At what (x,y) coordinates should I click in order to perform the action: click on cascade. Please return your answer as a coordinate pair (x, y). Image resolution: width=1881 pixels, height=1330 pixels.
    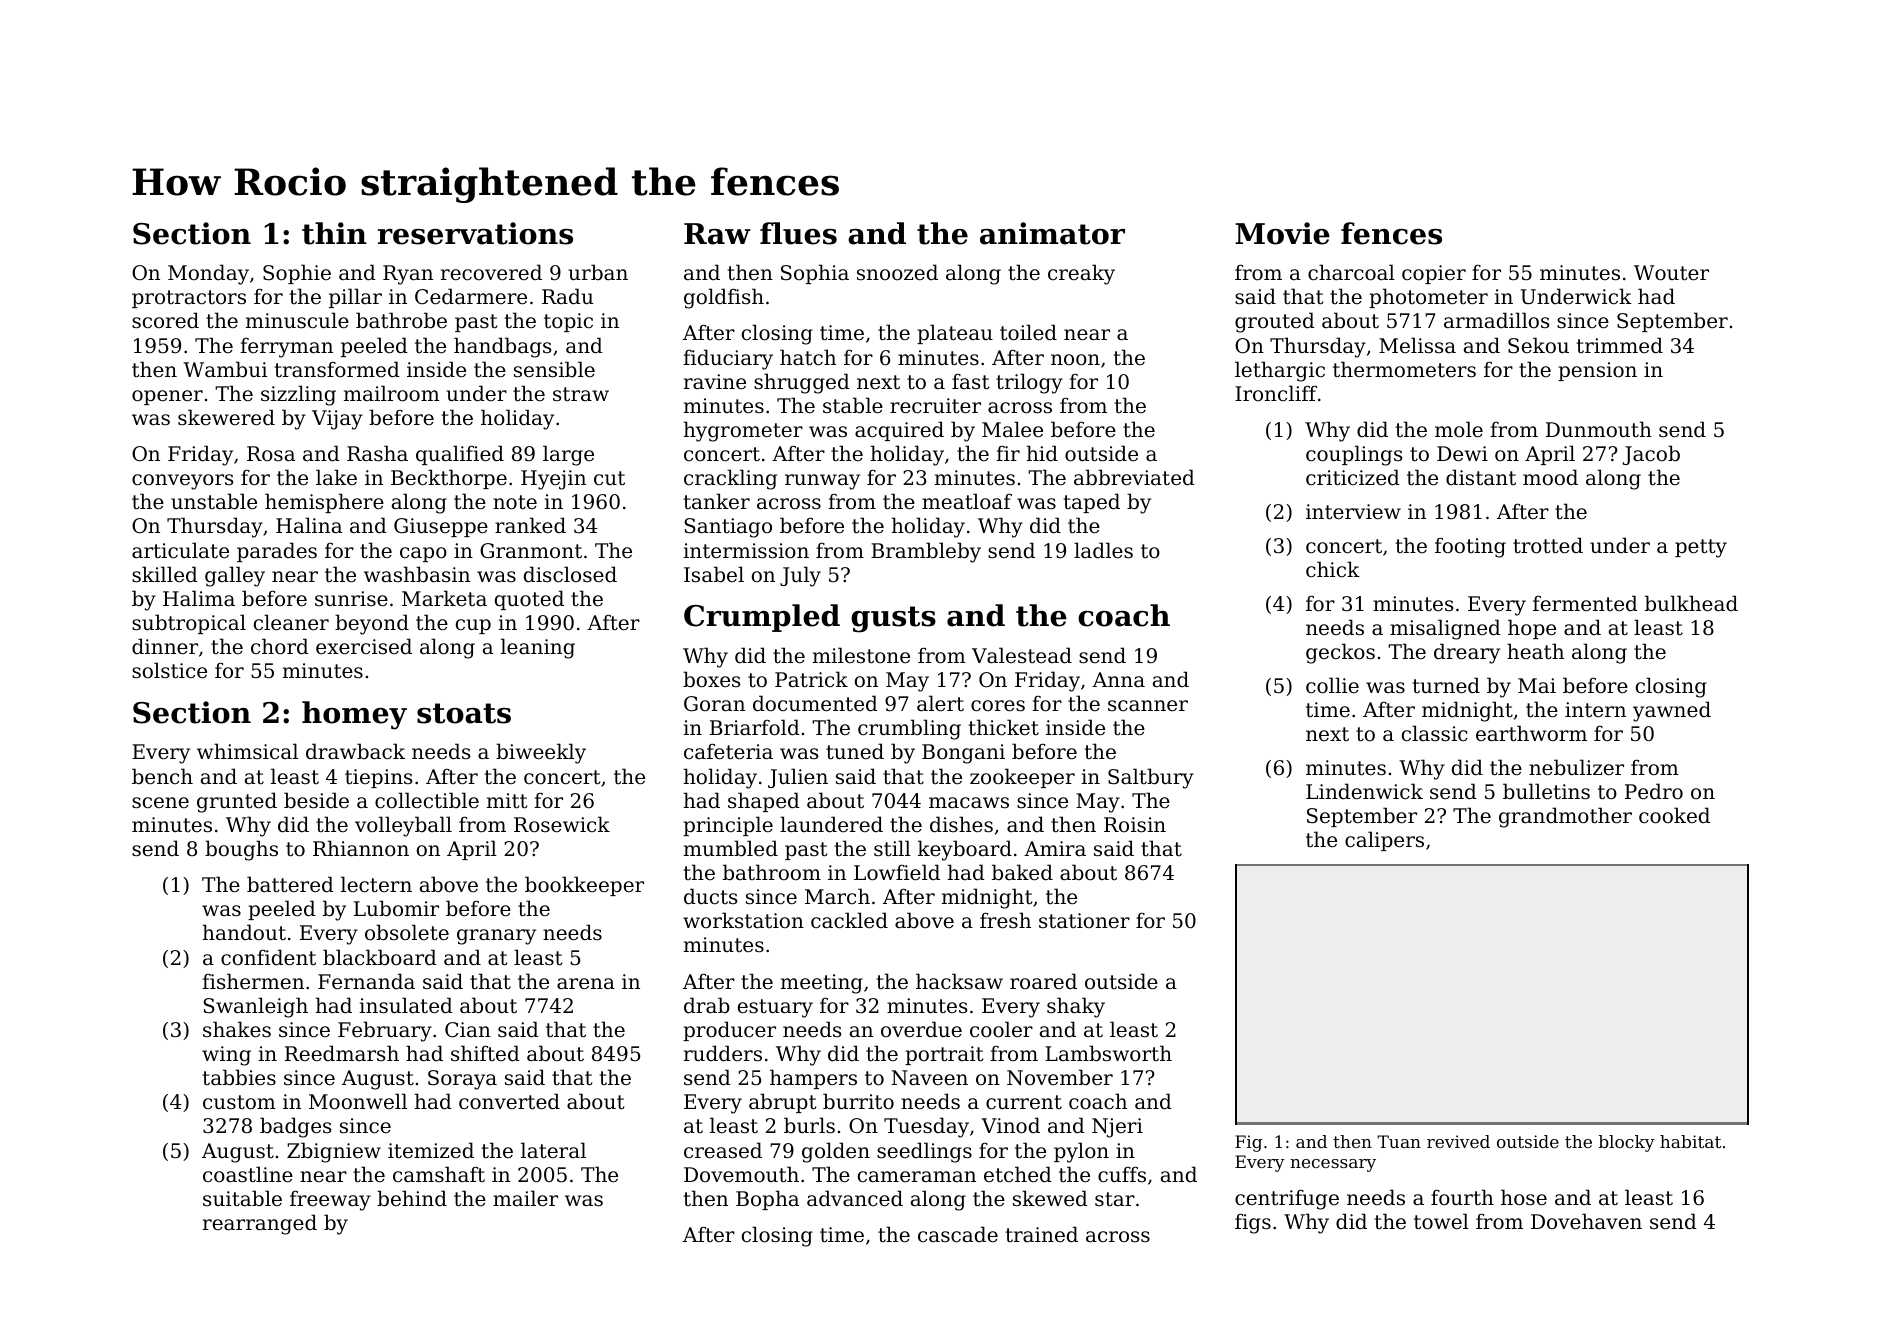
    Looking at the image, I should click on (958, 1234).
